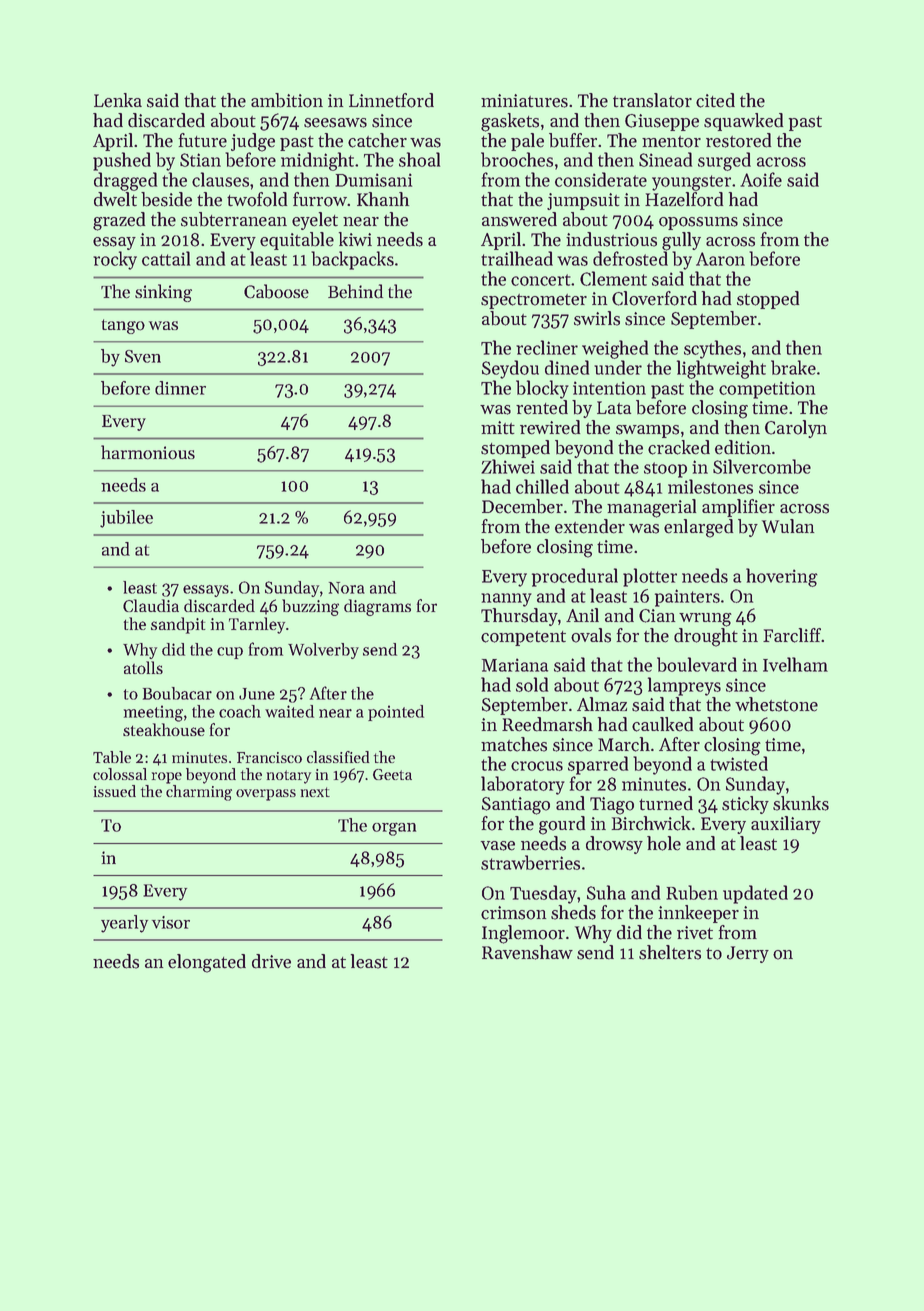 Image resolution: width=924 pixels, height=1311 pixels. I want to click on Nora, so click(347, 588).
